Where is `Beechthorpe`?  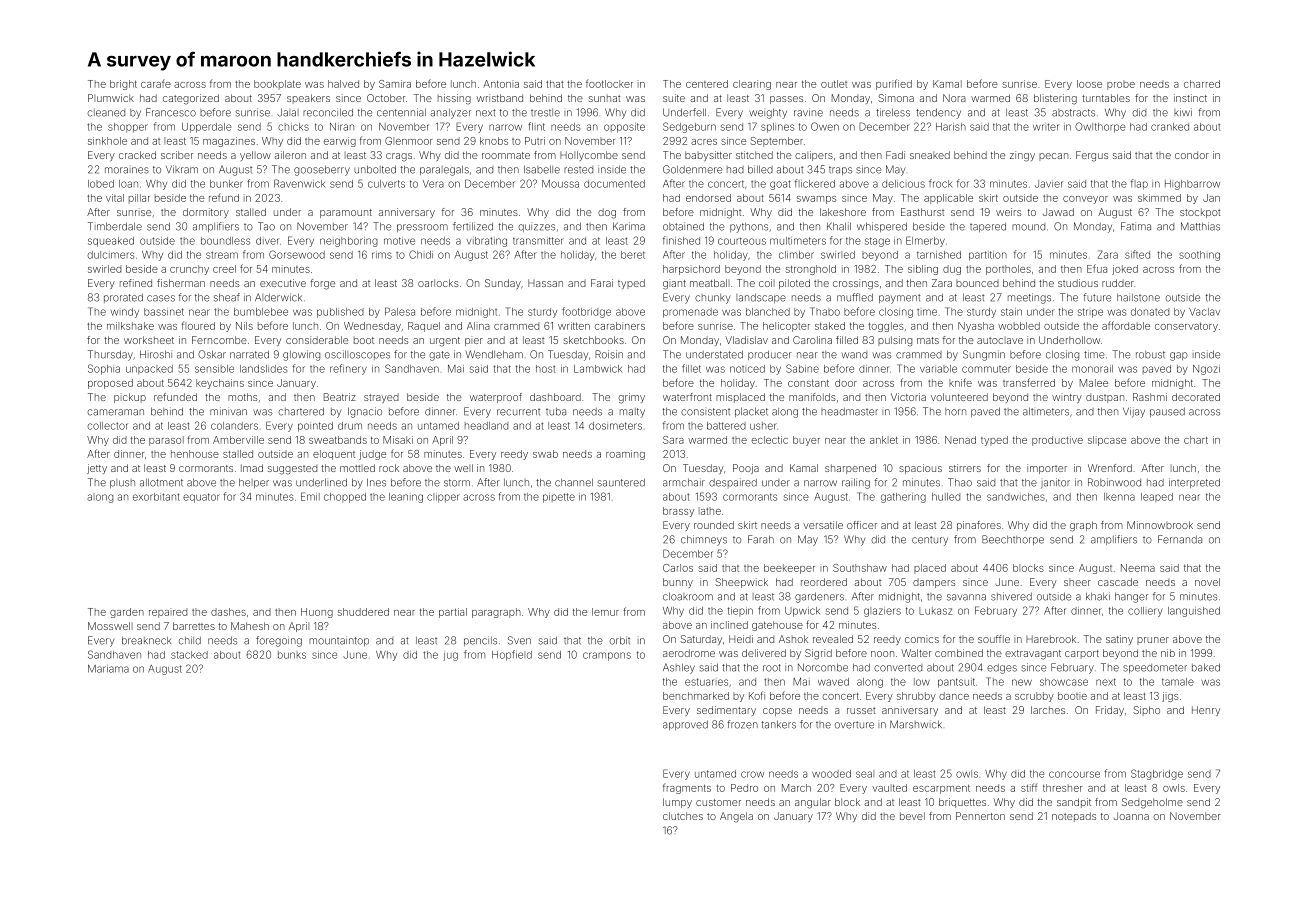
Beechthorpe is located at coordinates (1013, 540).
